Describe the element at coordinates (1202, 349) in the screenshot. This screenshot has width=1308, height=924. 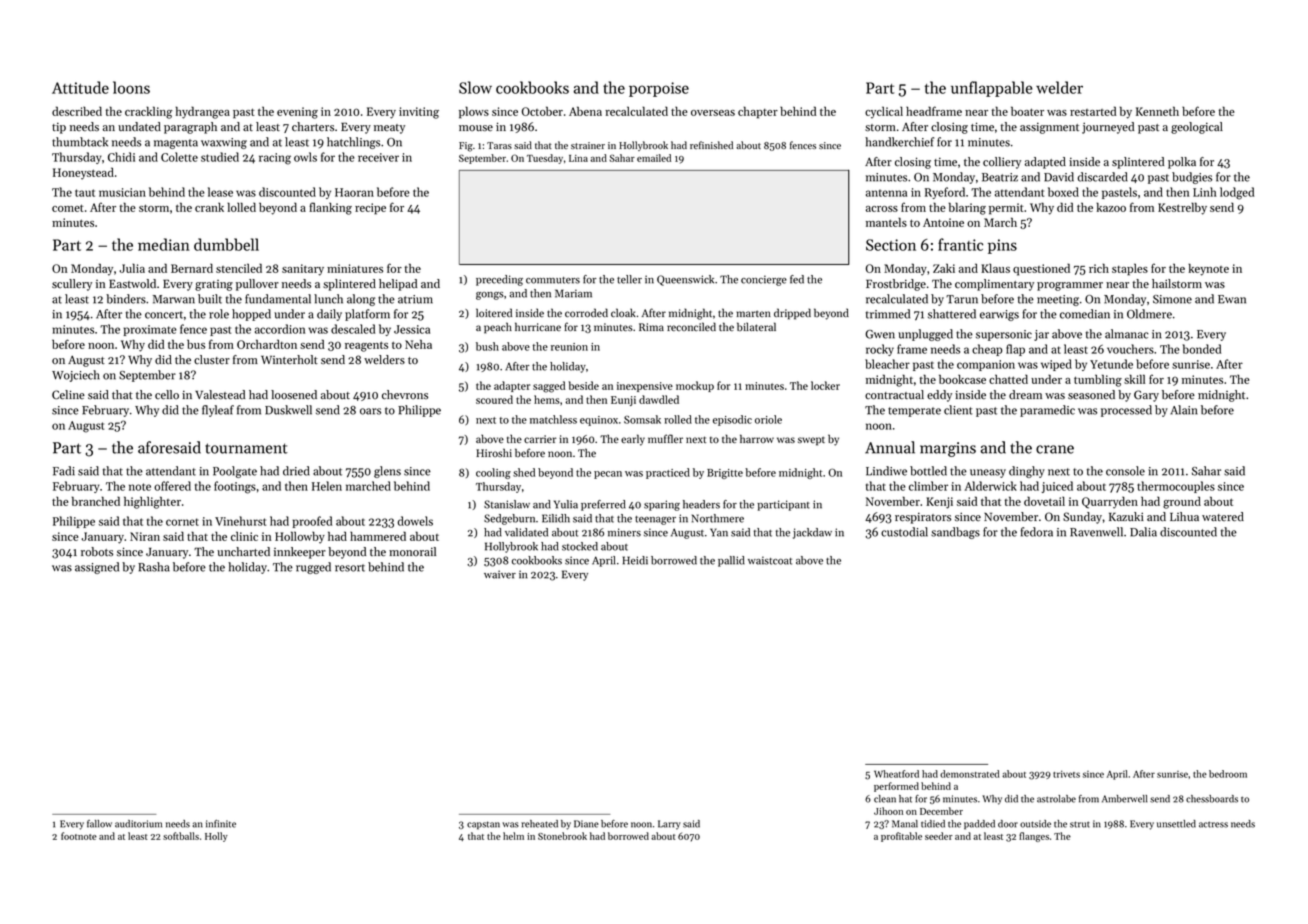
I see `bonded` at that location.
